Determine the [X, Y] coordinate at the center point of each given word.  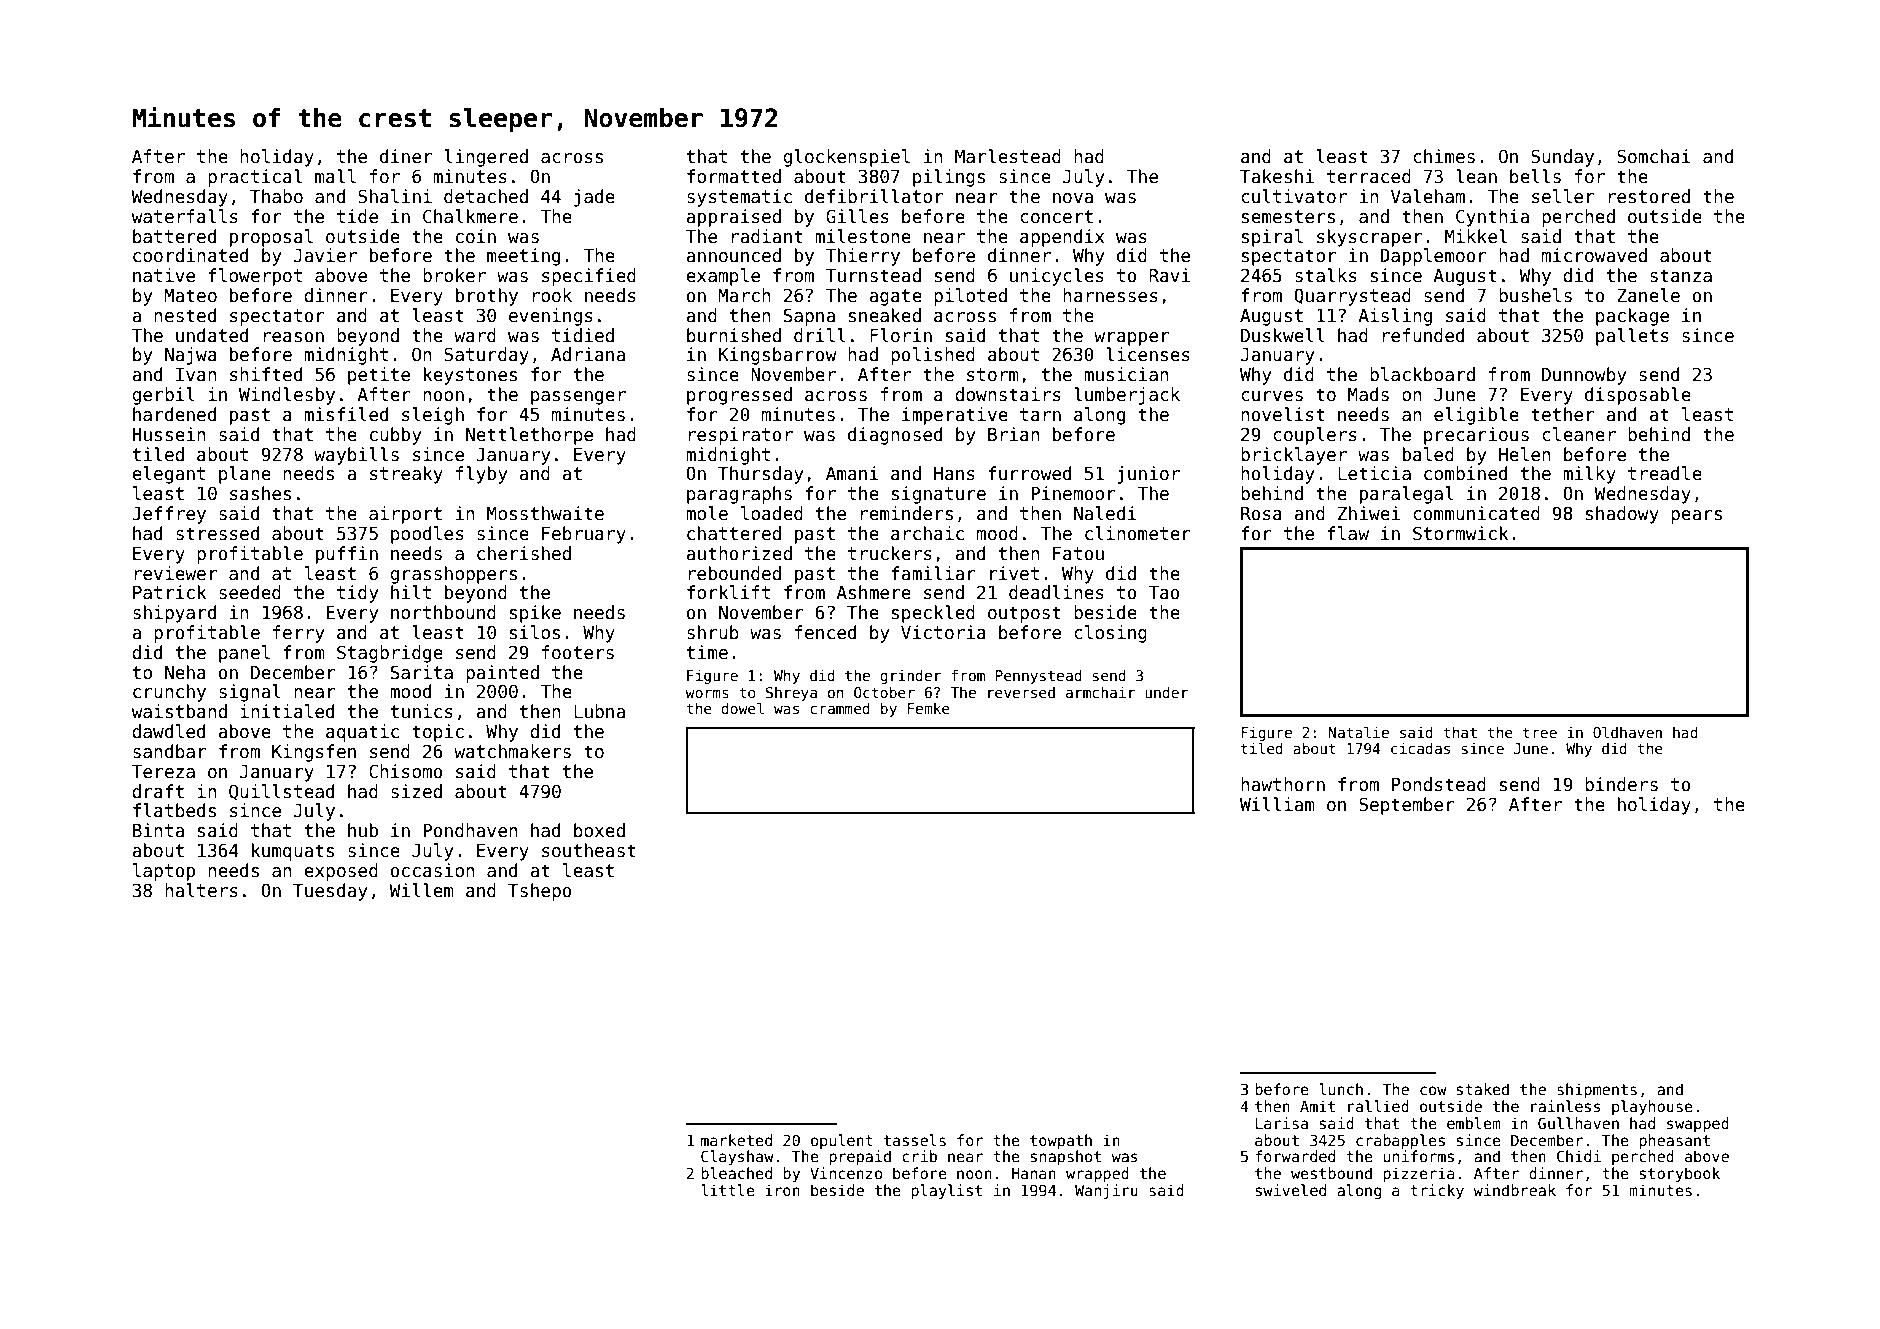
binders [1621, 784]
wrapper [1131, 339]
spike [535, 614]
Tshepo [540, 892]
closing [1110, 634]
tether [1562, 414]
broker [454, 275]
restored [1649, 196]
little [728, 1190]
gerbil [163, 396]
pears [1696, 517]
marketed [736, 1140]
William [1277, 804]
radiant [767, 236]
